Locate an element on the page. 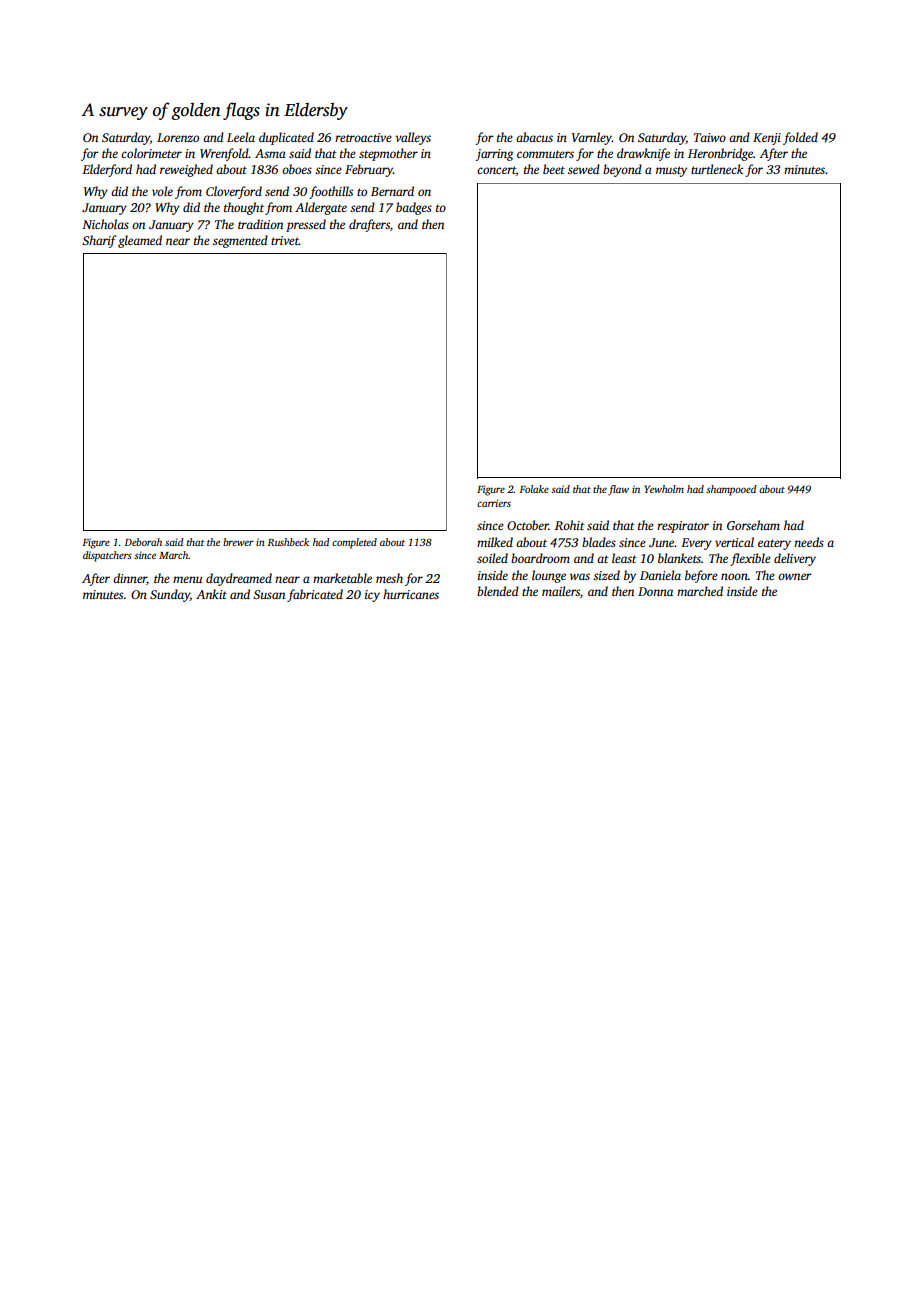 This document has height=1308, width=924. concert is located at coordinates (496, 170).
